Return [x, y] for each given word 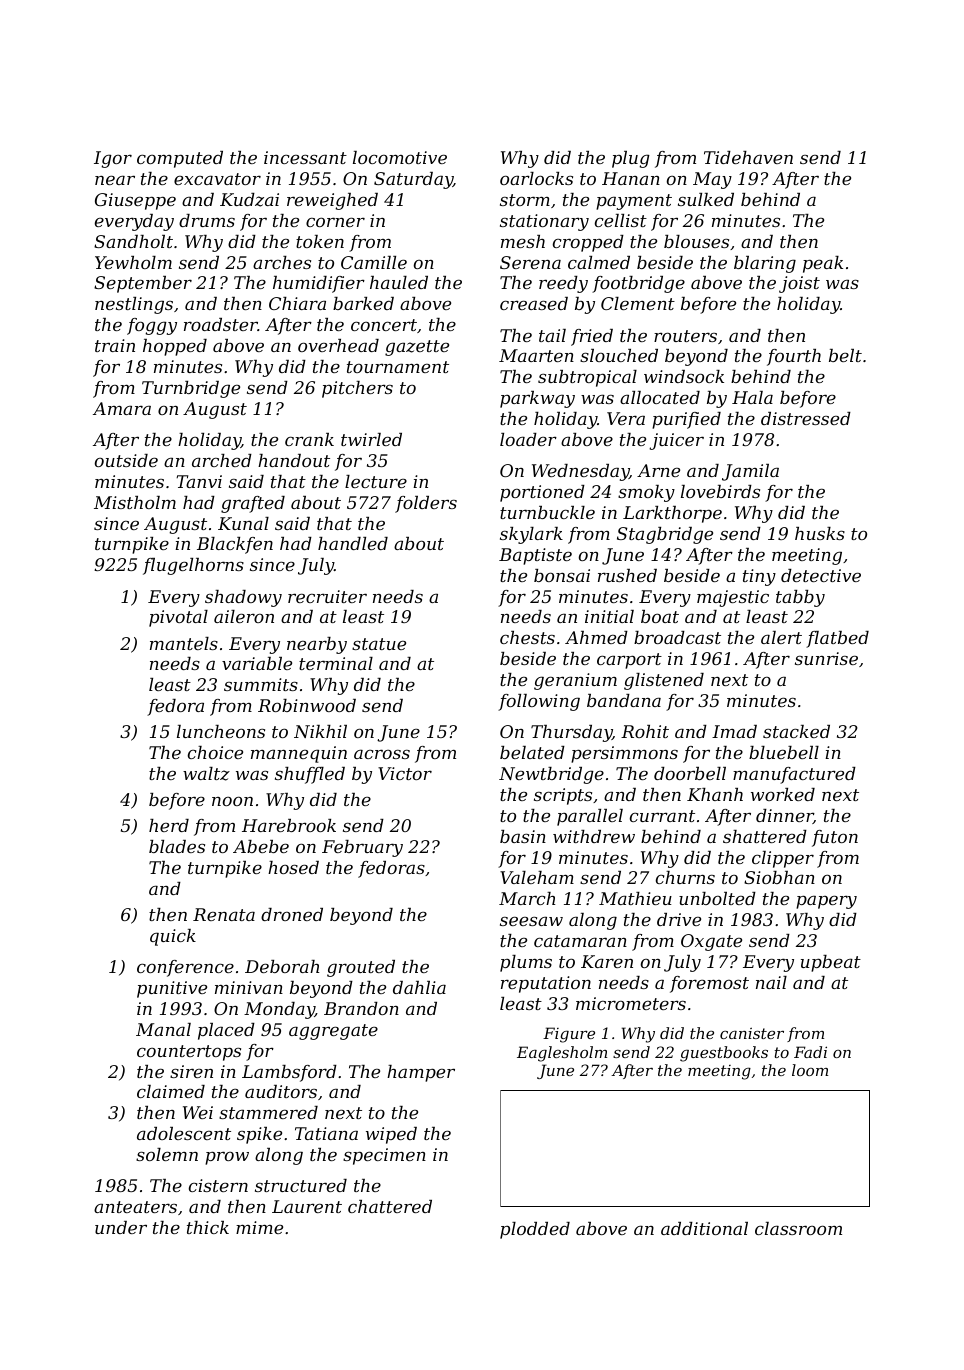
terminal [336, 663]
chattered [390, 1206]
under [121, 1227]
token [320, 241]
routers [685, 336]
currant [662, 816]
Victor [405, 773]
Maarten [536, 355]
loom [810, 1070]
